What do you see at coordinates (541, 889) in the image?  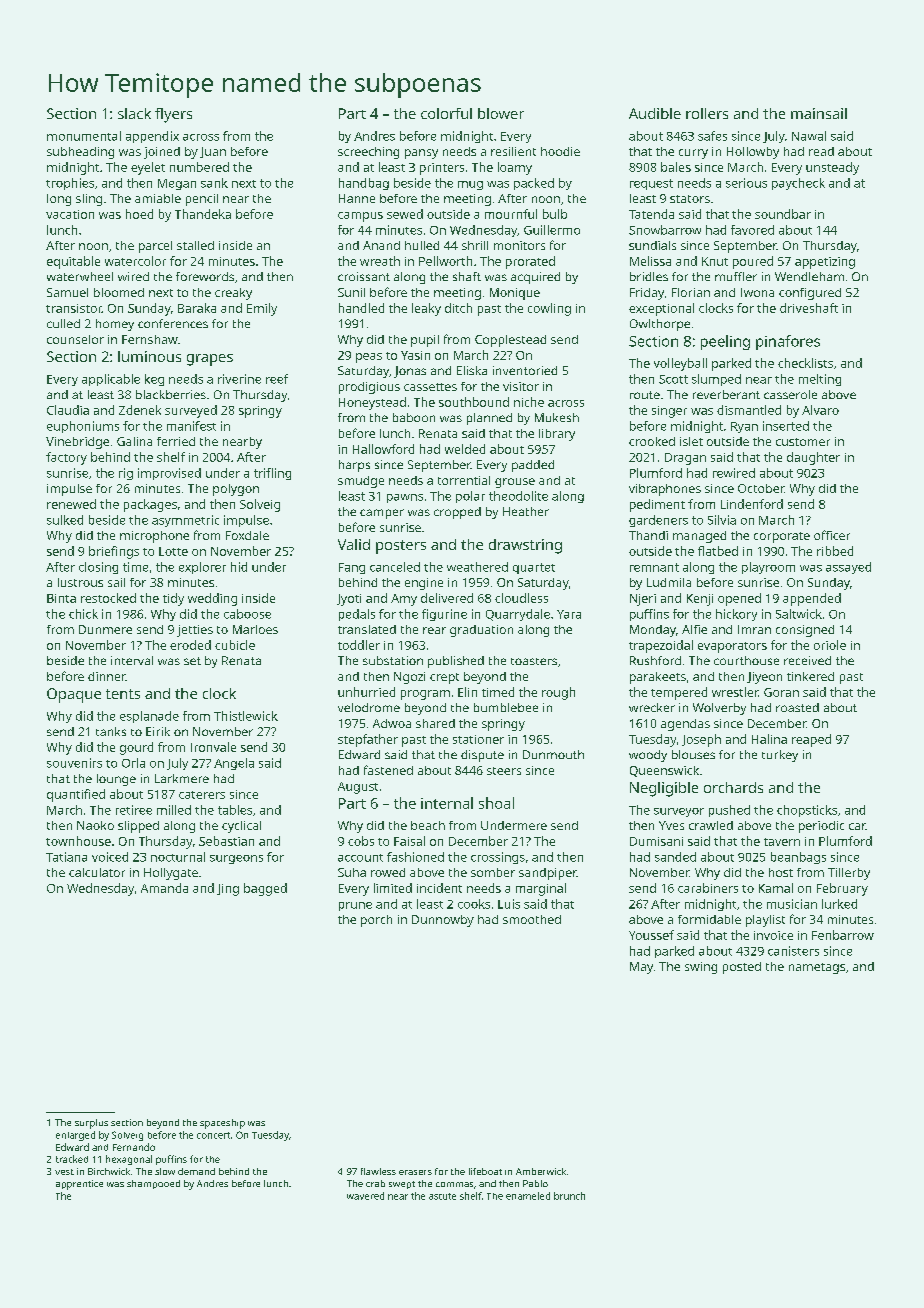 I see `marginal` at bounding box center [541, 889].
